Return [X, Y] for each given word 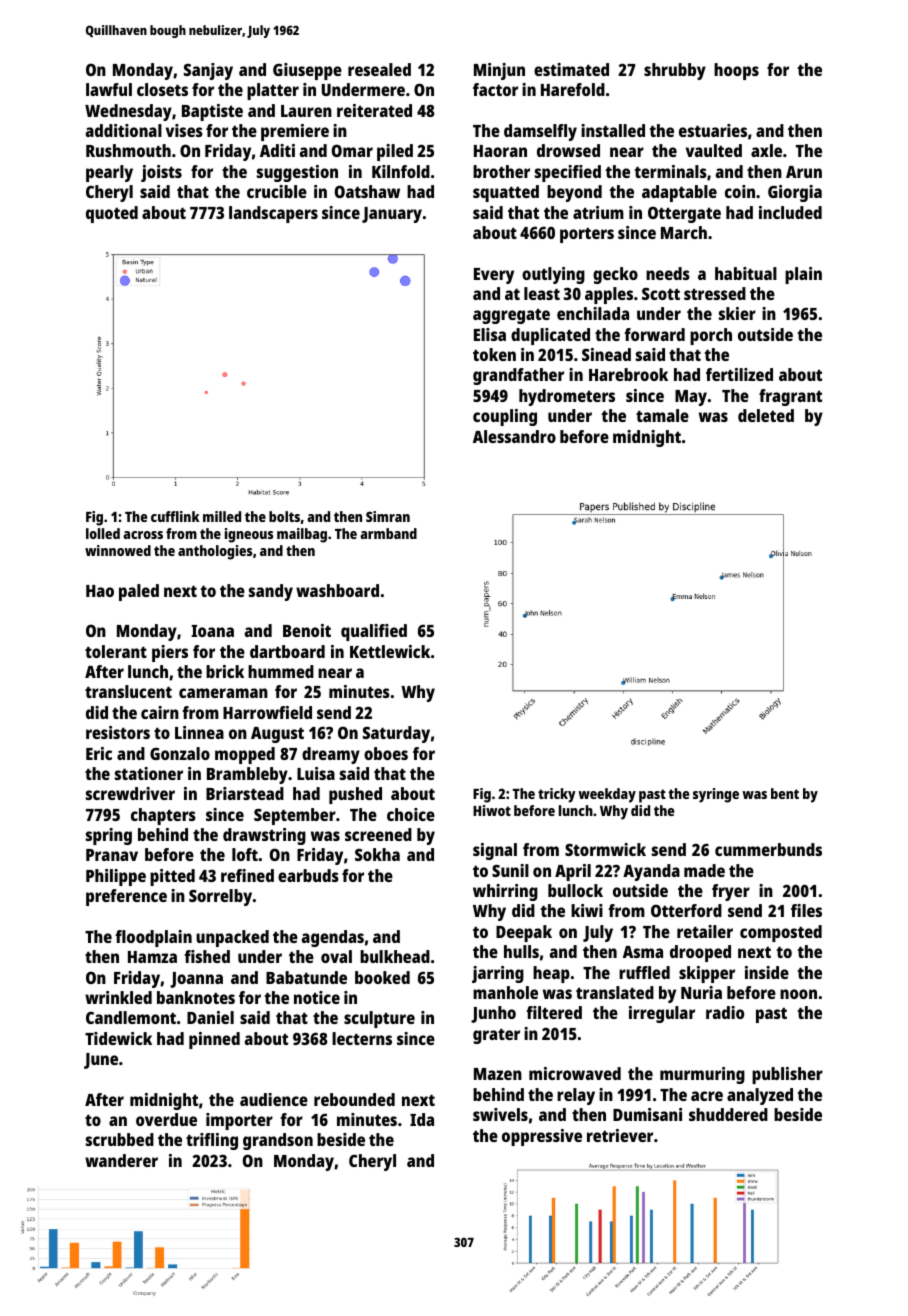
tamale [662, 415]
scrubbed [120, 1139]
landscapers [273, 214]
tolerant [116, 651]
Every [494, 276]
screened [378, 834]
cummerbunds [768, 849]
